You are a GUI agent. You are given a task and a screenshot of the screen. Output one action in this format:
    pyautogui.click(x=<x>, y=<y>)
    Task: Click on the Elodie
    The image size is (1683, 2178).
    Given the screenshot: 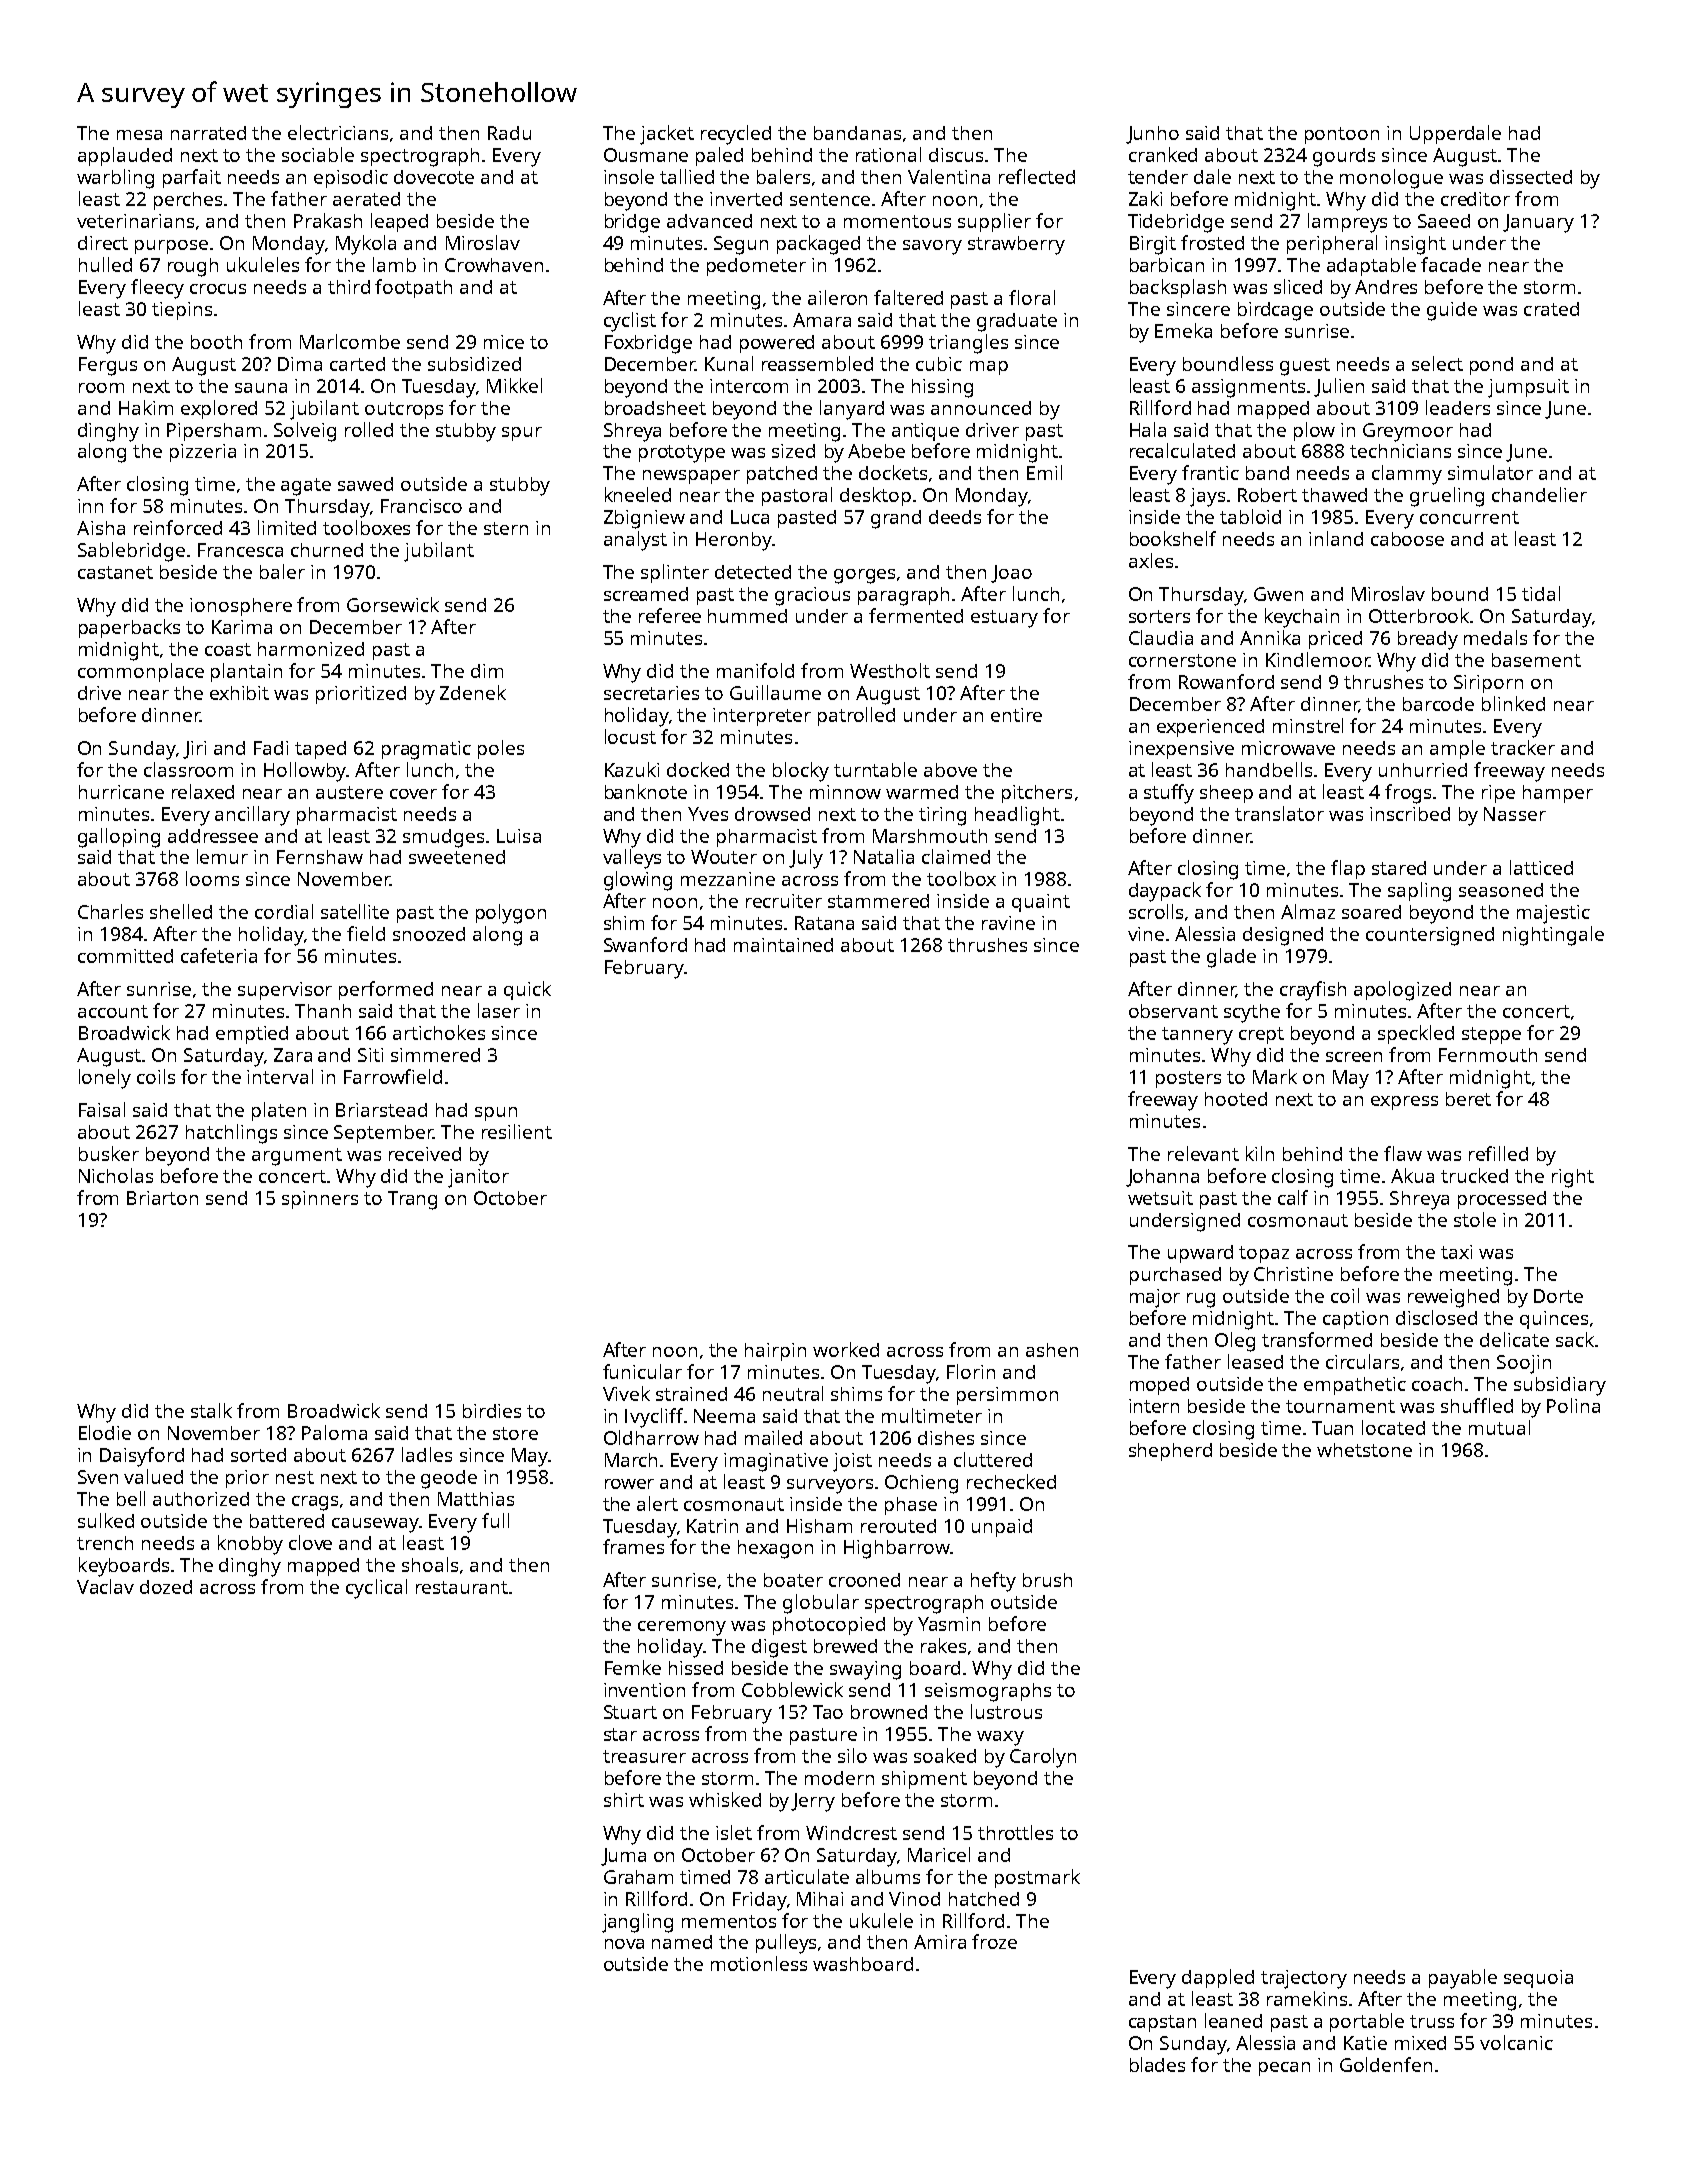 What is the action you would take?
    pyautogui.click(x=105, y=1432)
